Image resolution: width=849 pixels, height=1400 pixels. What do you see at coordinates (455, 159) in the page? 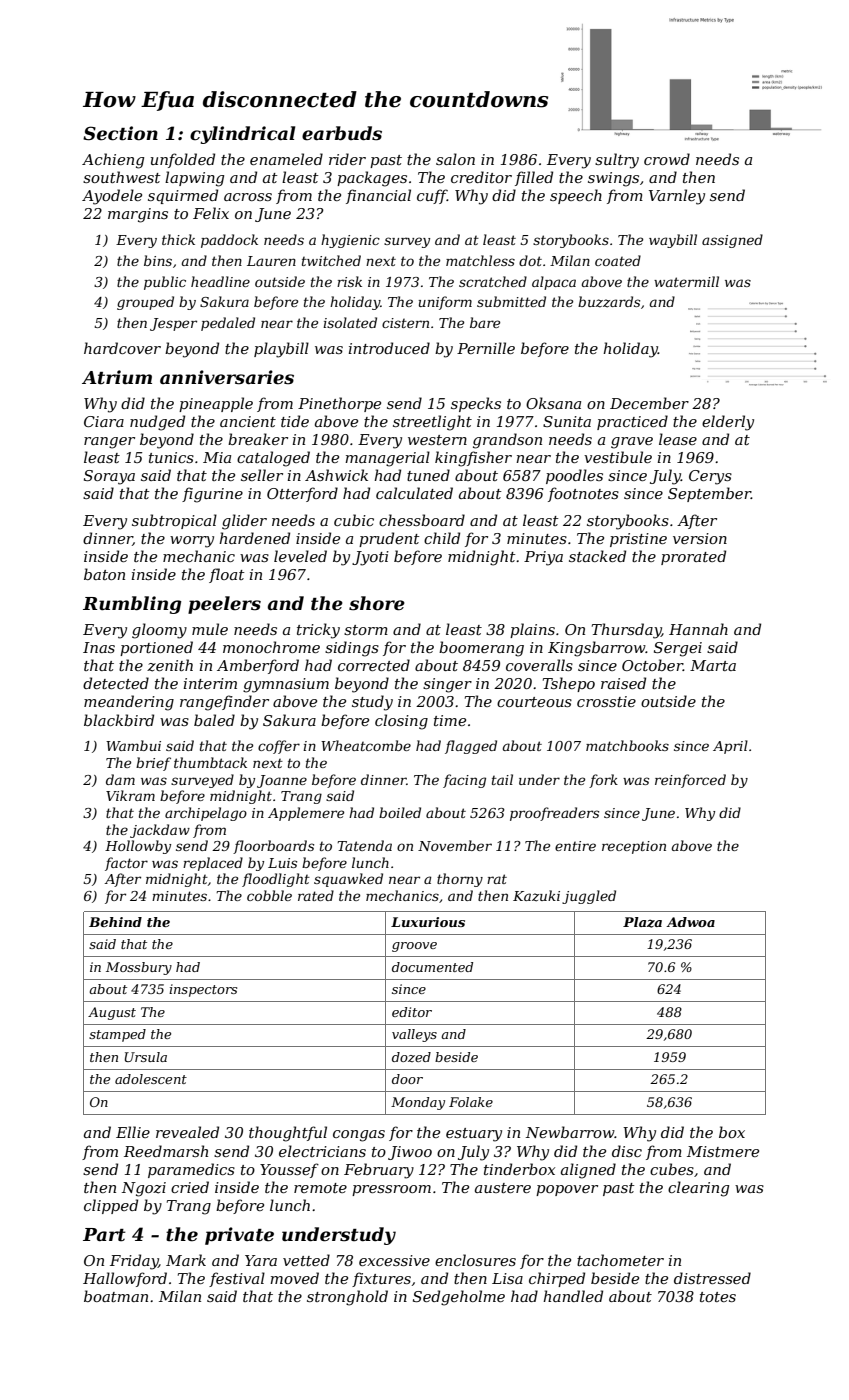
I see `salon` at bounding box center [455, 159].
